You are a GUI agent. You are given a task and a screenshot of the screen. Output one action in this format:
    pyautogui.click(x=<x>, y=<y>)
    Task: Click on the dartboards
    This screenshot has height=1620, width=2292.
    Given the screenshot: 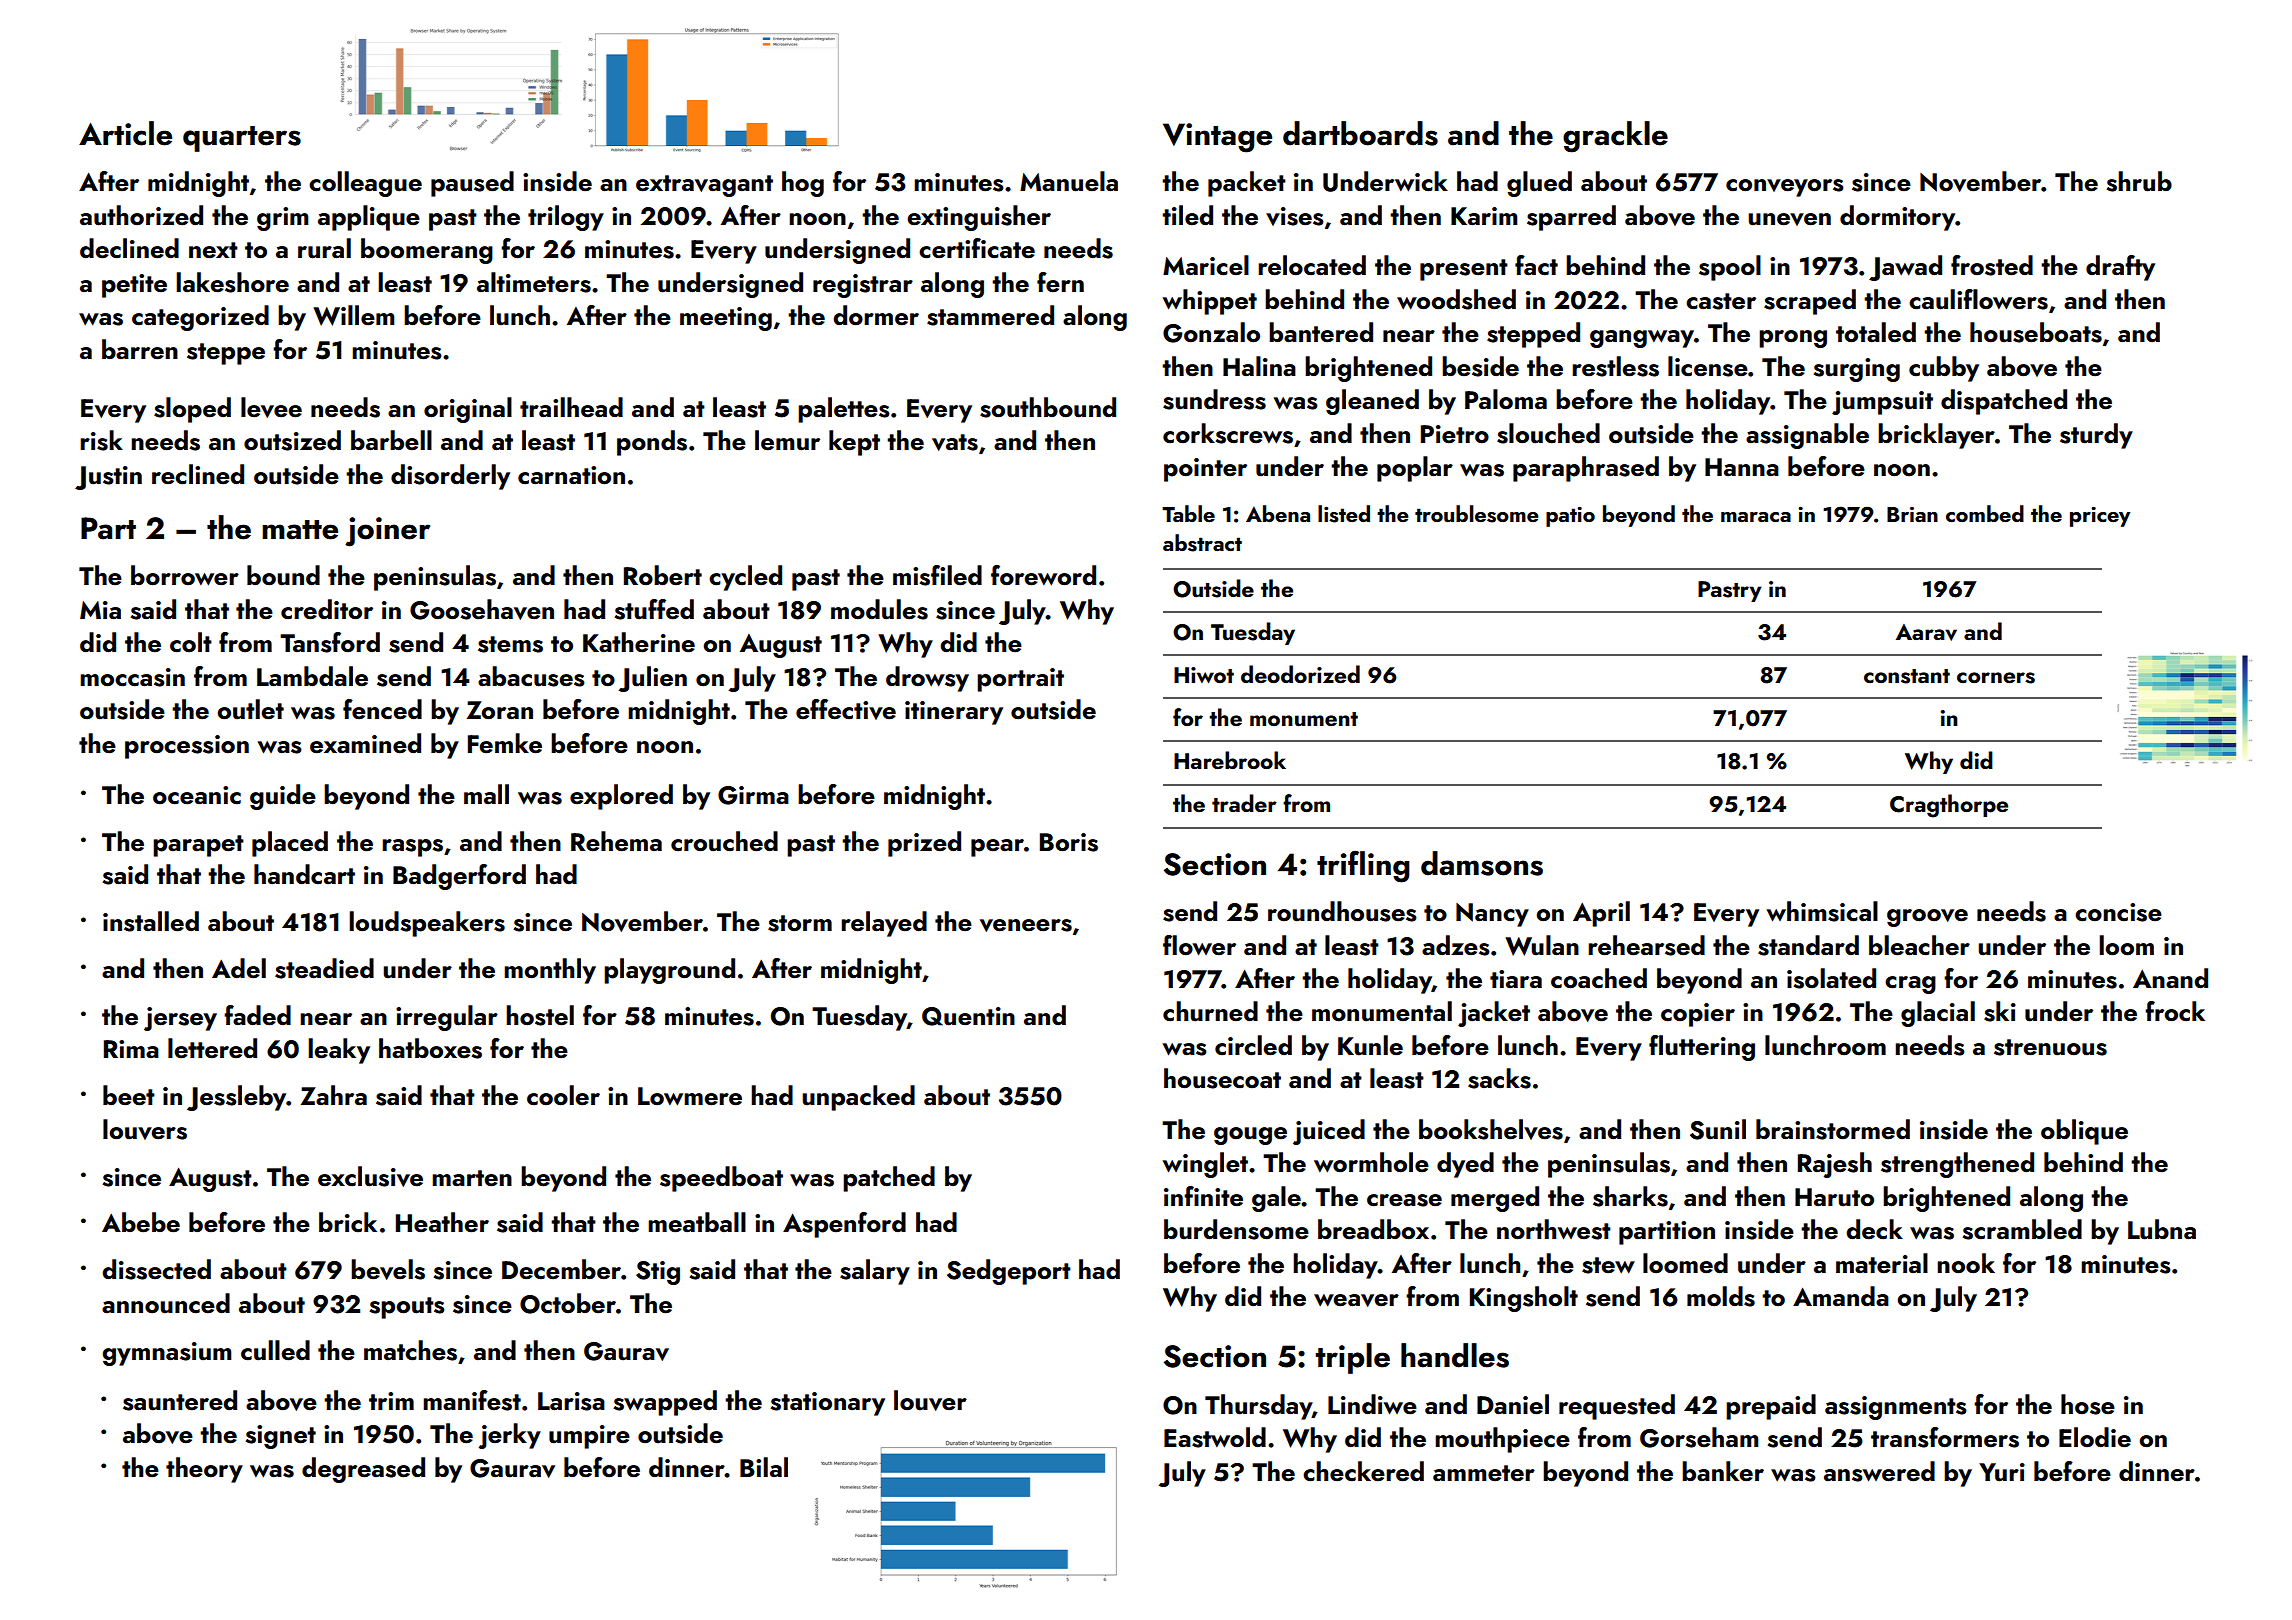 What is the action you would take?
    pyautogui.click(x=1360, y=133)
